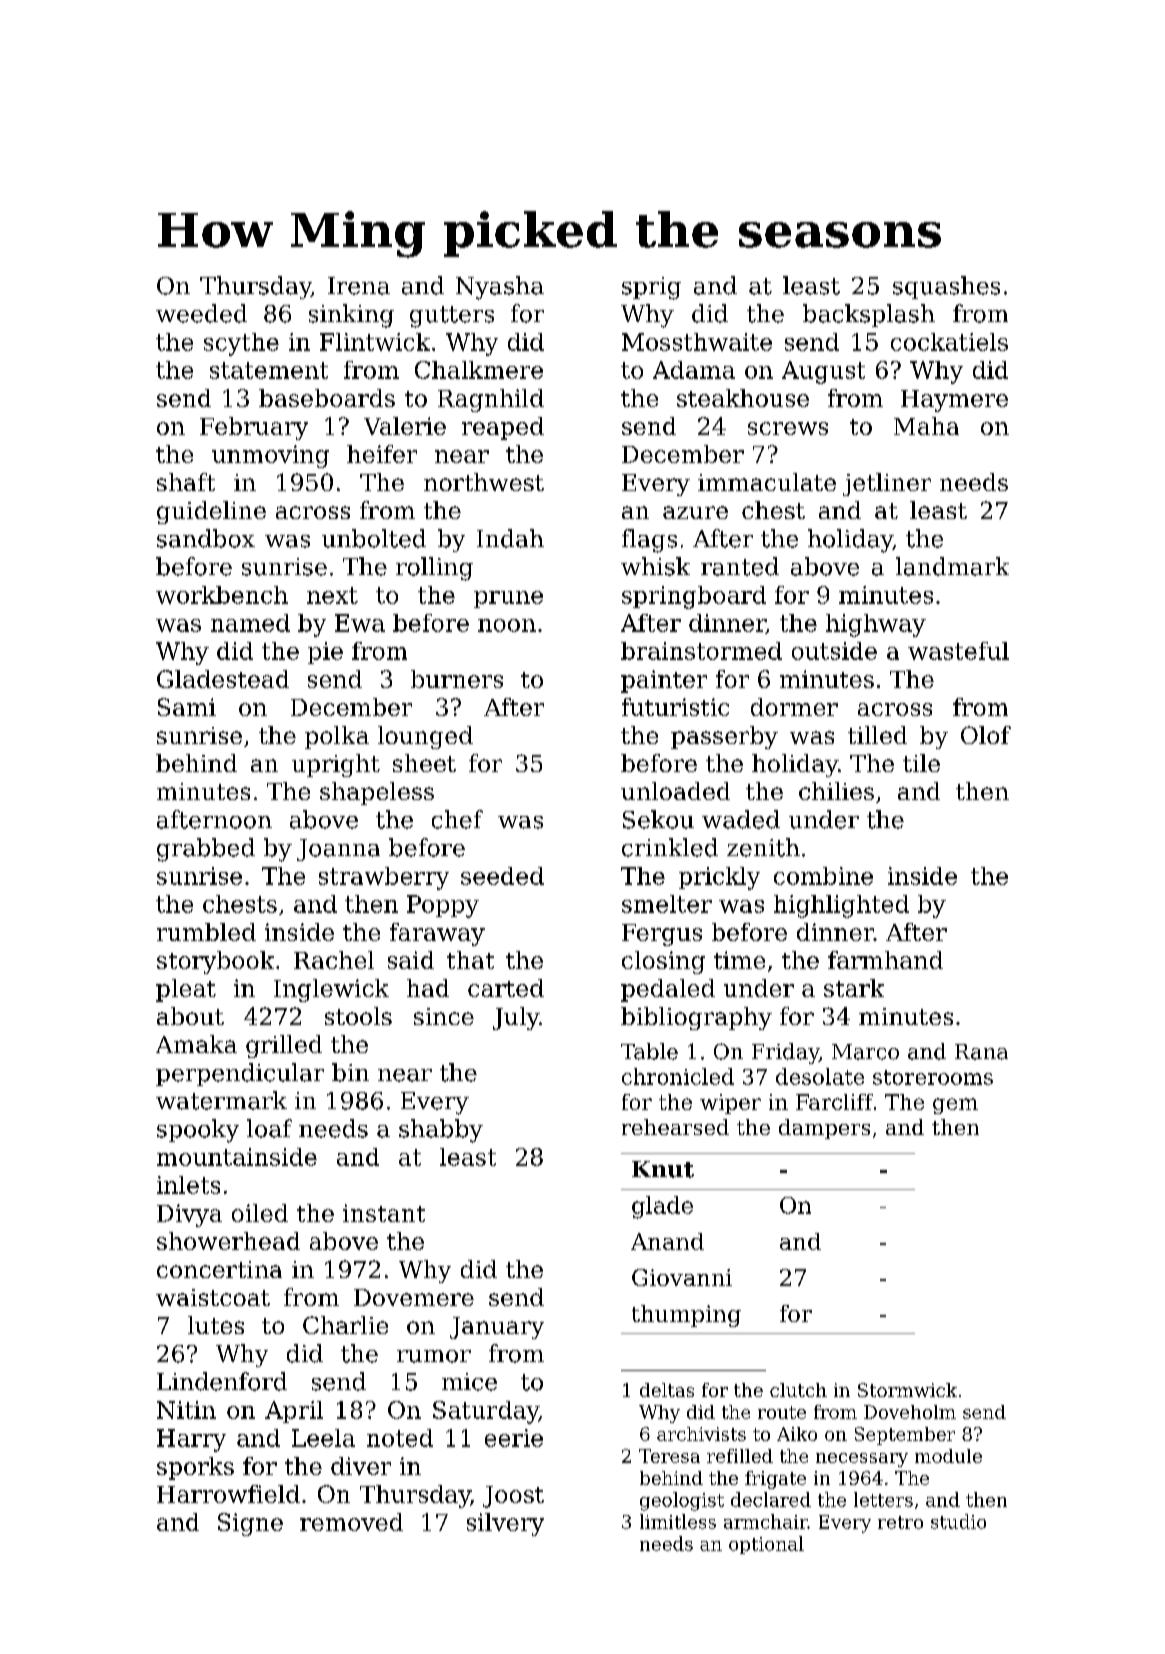 This screenshot has height=1654, width=1165. I want to click on whisk, so click(655, 566).
